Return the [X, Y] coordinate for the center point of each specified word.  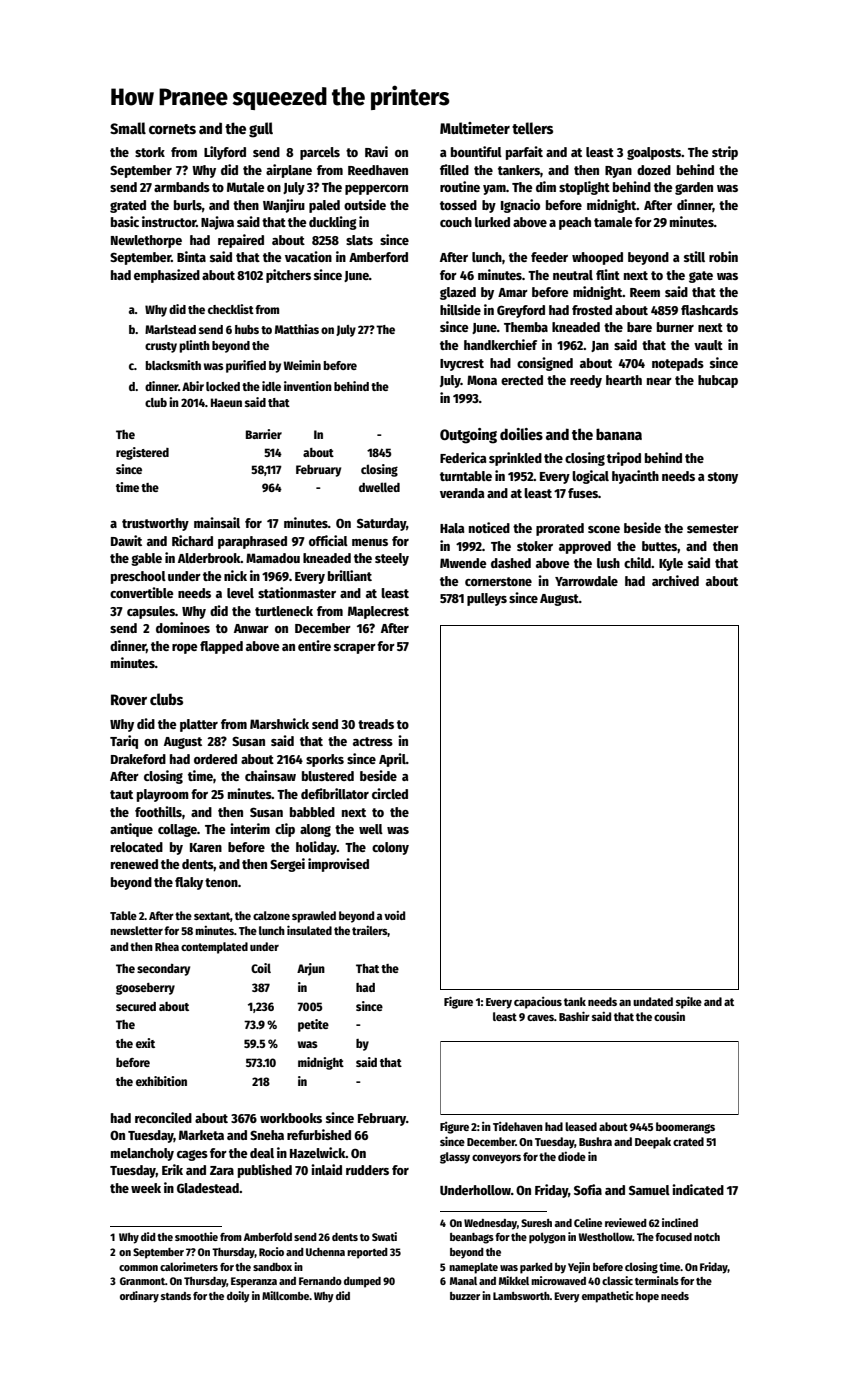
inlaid [326, 1169]
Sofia [588, 1189]
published [265, 1171]
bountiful [476, 151]
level [240, 593]
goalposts [654, 153]
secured [136, 1006]
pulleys [487, 599]
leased [581, 1126]
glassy [455, 1158]
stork [150, 152]
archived [675, 580]
